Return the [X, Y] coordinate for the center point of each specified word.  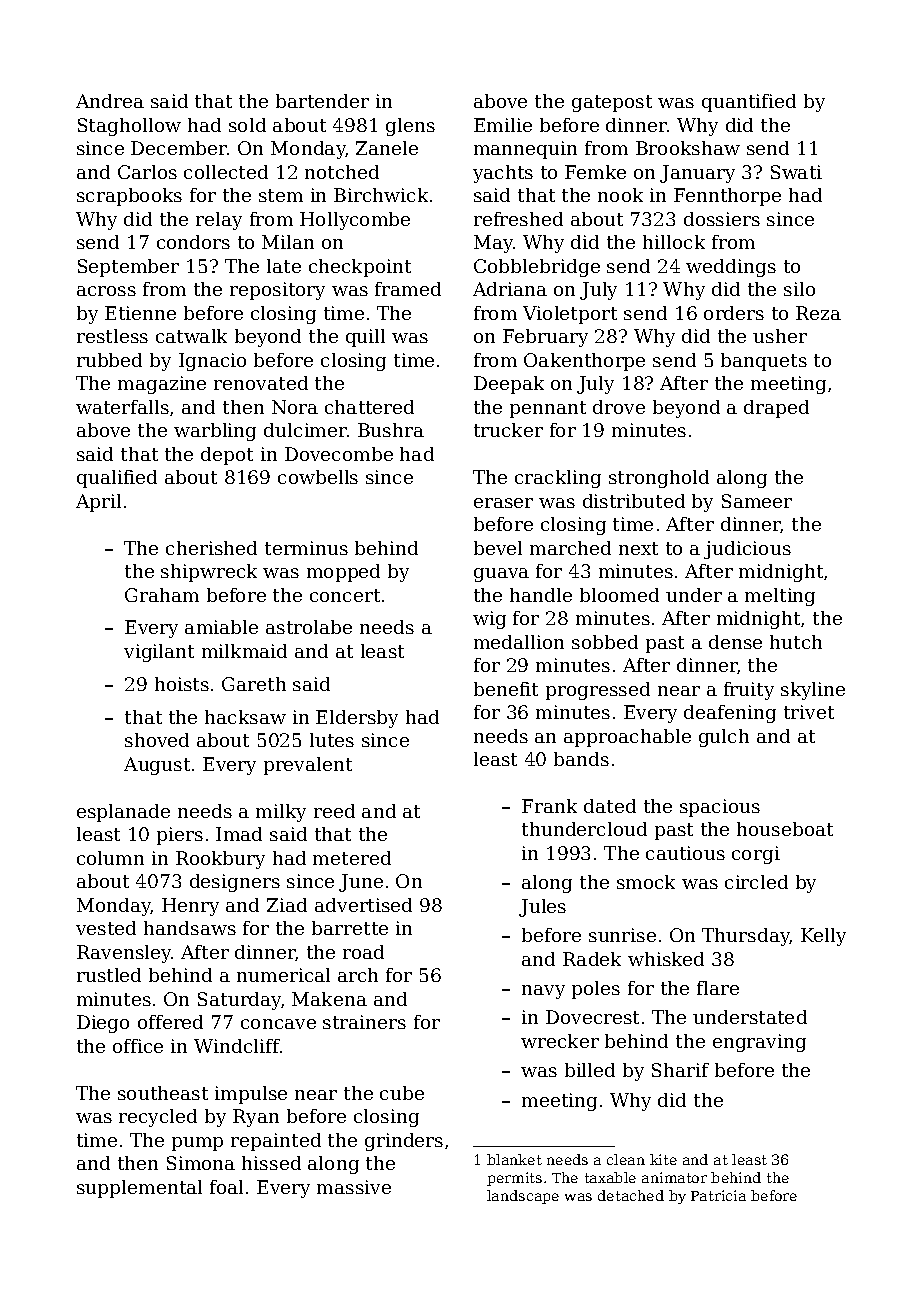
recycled [158, 1118]
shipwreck [209, 573]
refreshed [518, 219]
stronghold [659, 479]
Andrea [110, 101]
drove [619, 407]
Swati [796, 172]
